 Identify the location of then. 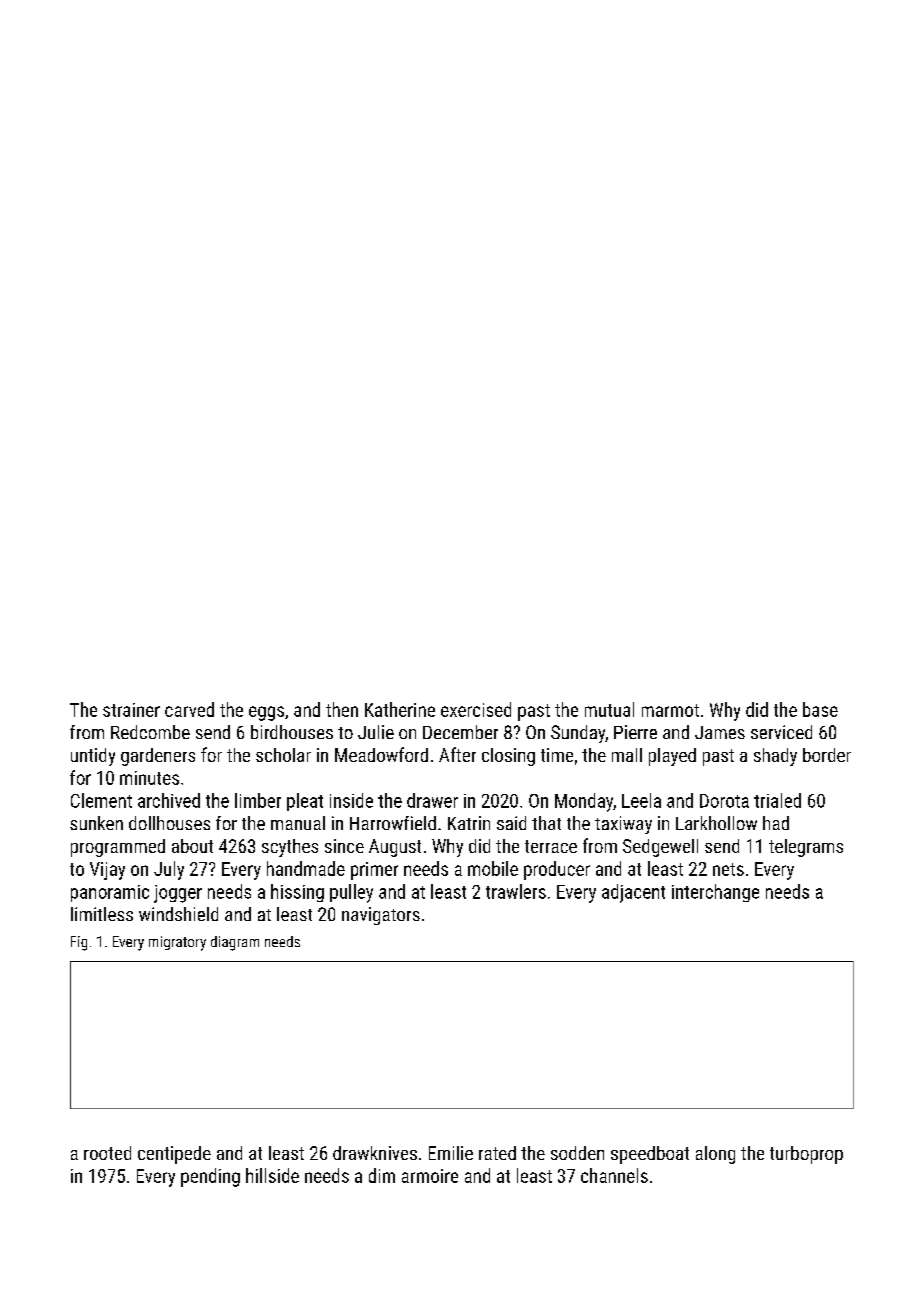
(342, 709).
